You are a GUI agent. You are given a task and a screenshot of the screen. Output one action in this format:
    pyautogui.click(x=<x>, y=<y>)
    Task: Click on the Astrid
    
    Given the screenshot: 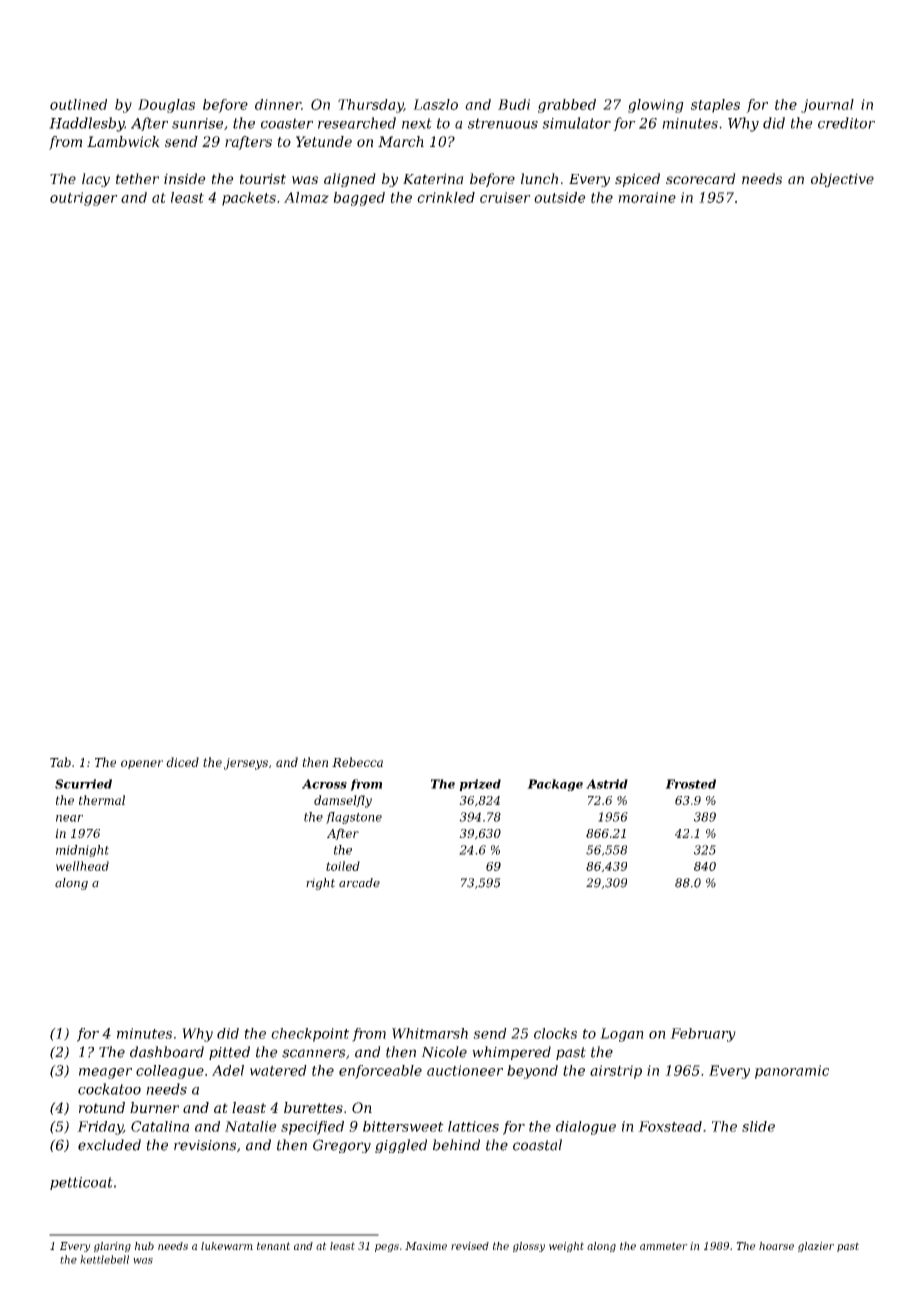 What is the action you would take?
    pyautogui.click(x=607, y=784)
